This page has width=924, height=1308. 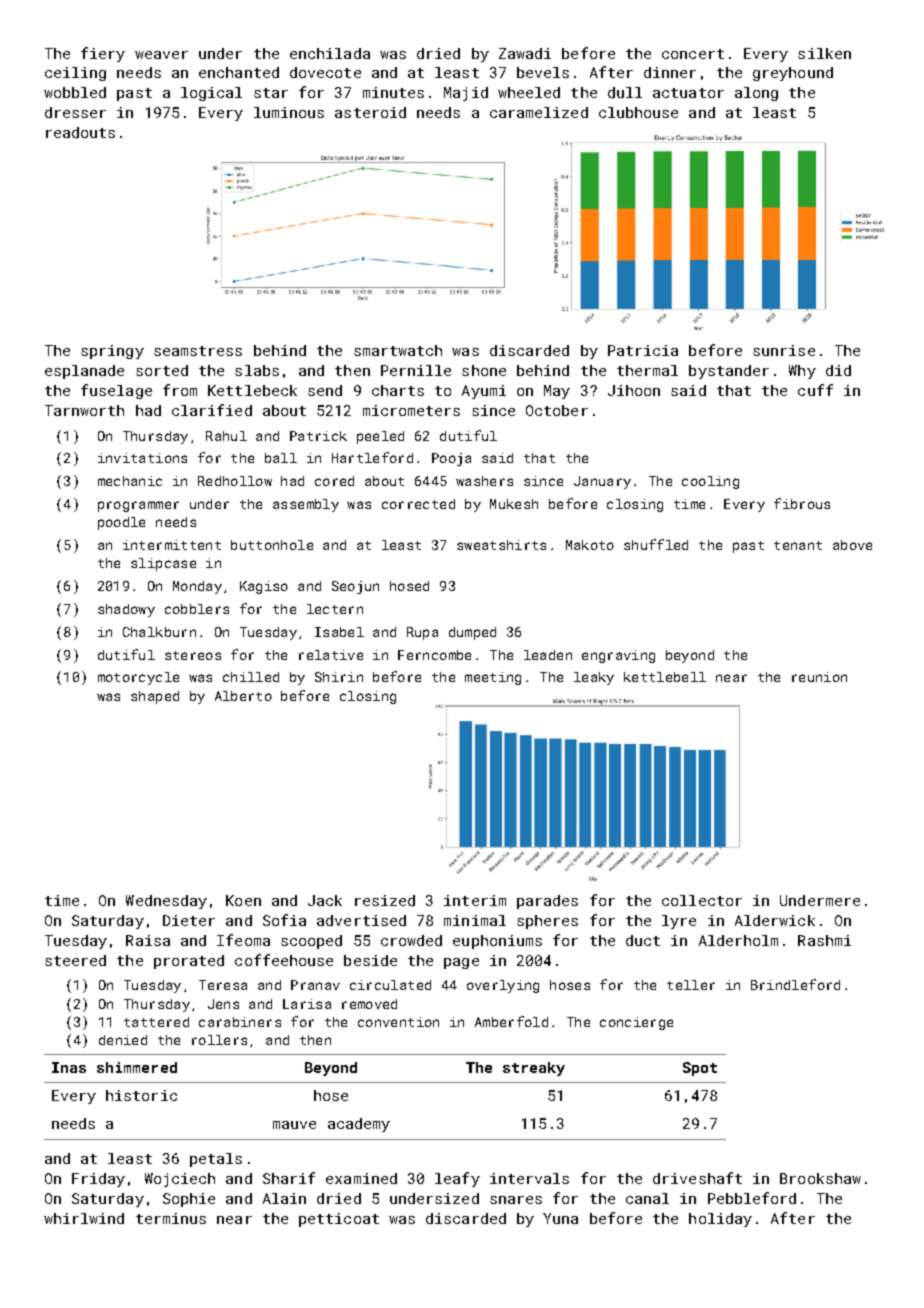 What do you see at coordinates (385, 900) in the page?
I see `resized` at bounding box center [385, 900].
